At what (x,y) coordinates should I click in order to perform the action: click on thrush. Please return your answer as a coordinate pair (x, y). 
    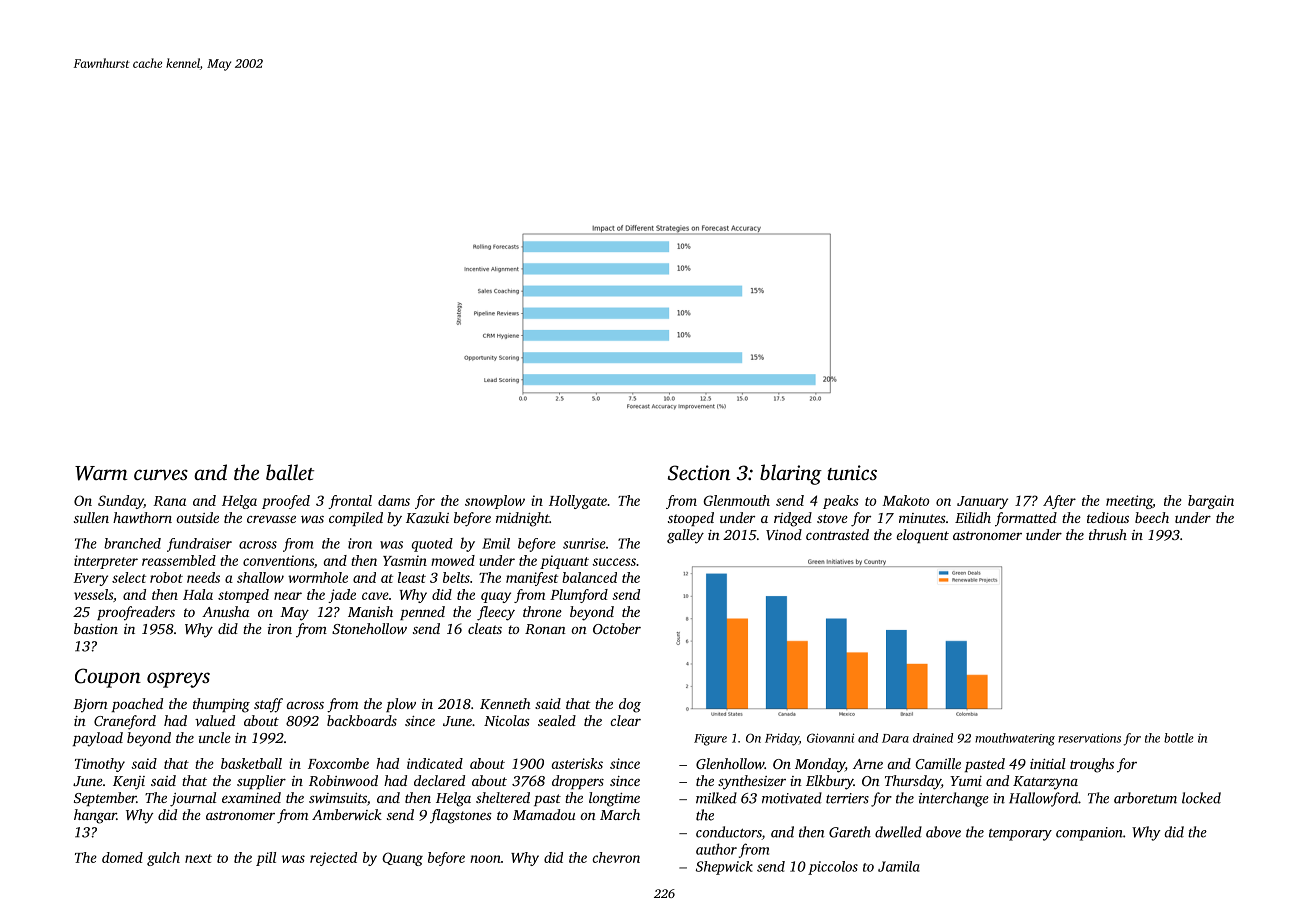
    Looking at the image, I should click on (1108, 534).
